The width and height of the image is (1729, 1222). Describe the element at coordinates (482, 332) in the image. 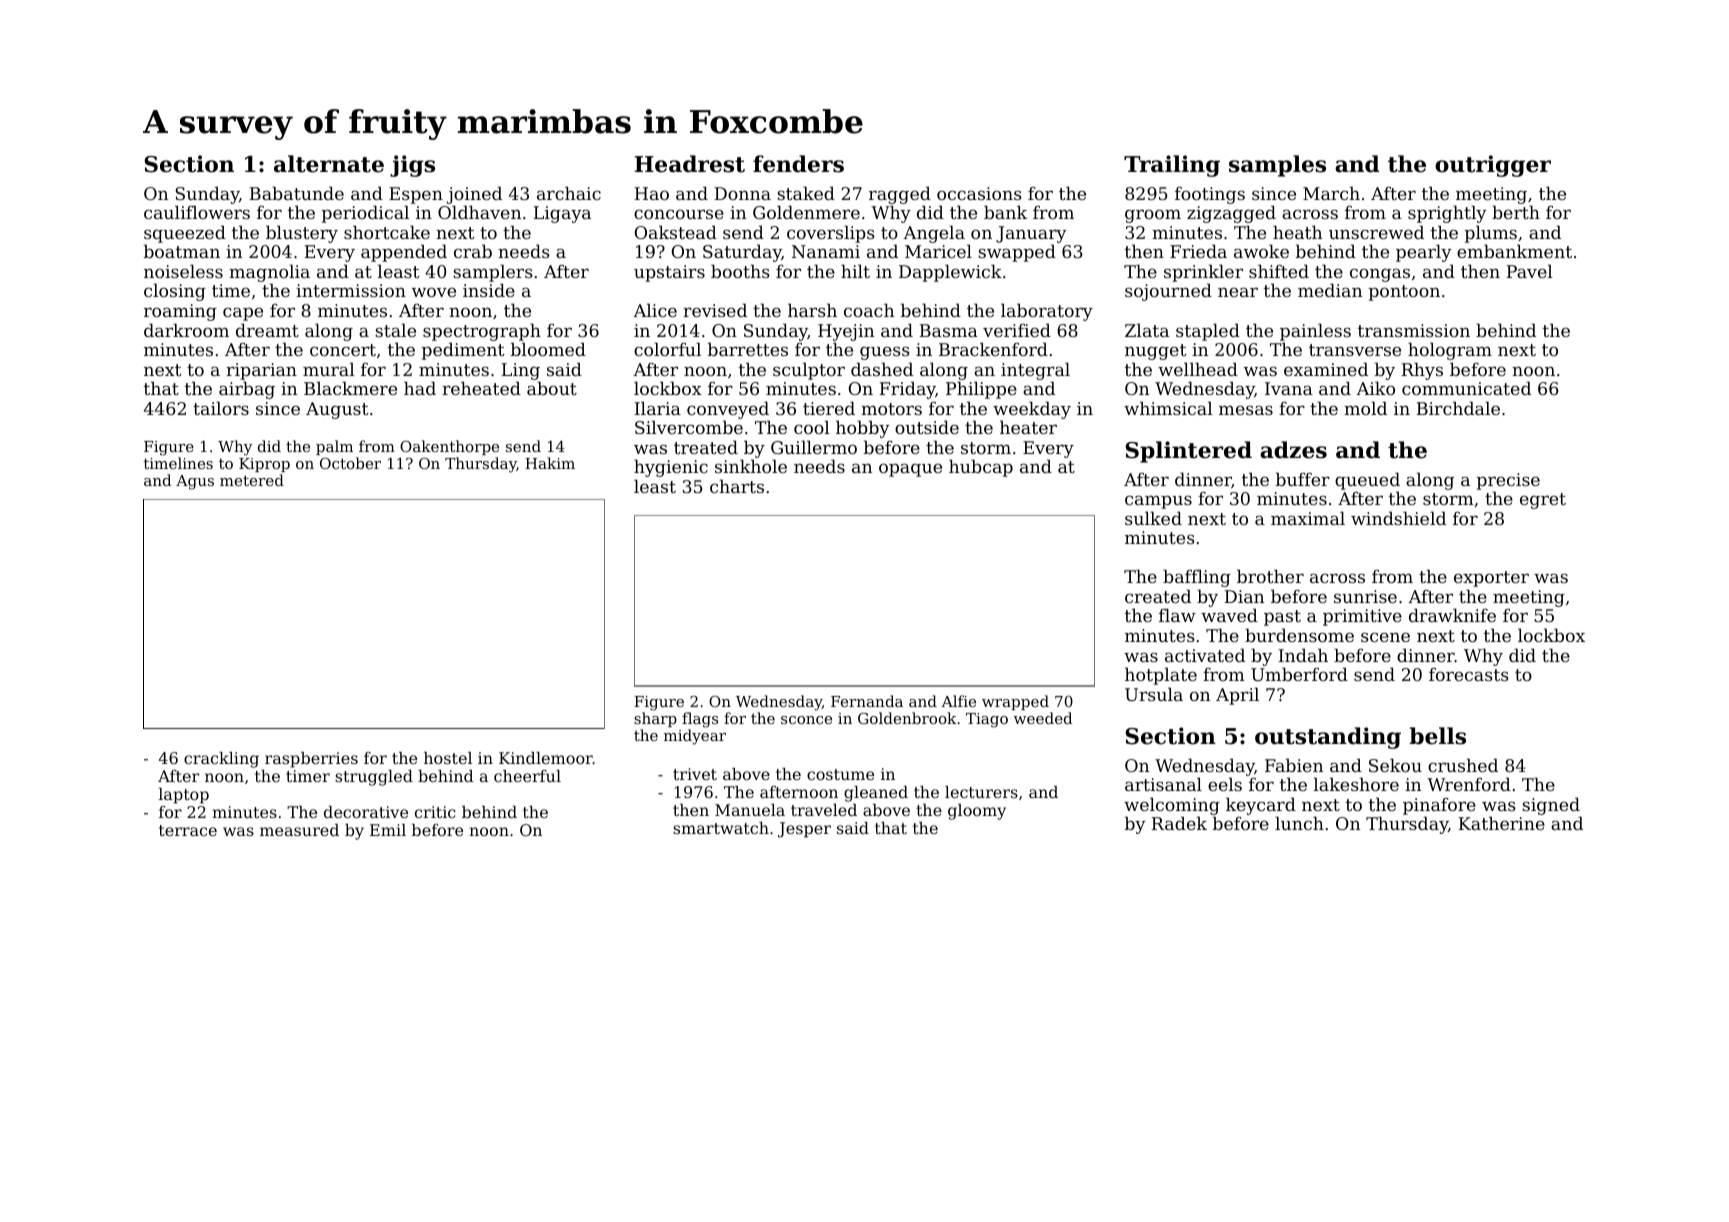

I see `spectrograph` at that location.
